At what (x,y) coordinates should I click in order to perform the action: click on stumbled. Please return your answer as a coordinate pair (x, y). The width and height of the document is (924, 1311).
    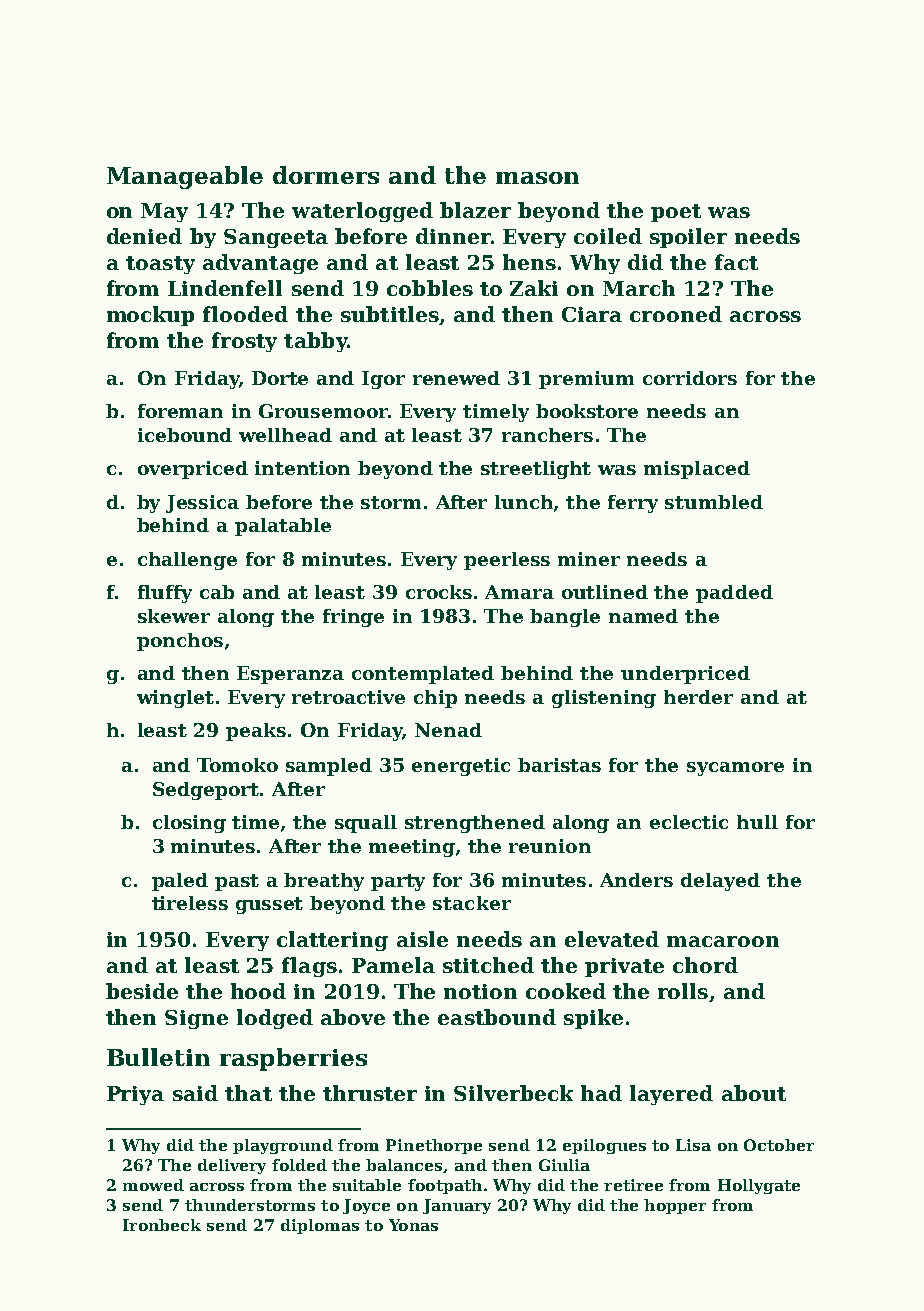
    Looking at the image, I should click on (714, 502).
